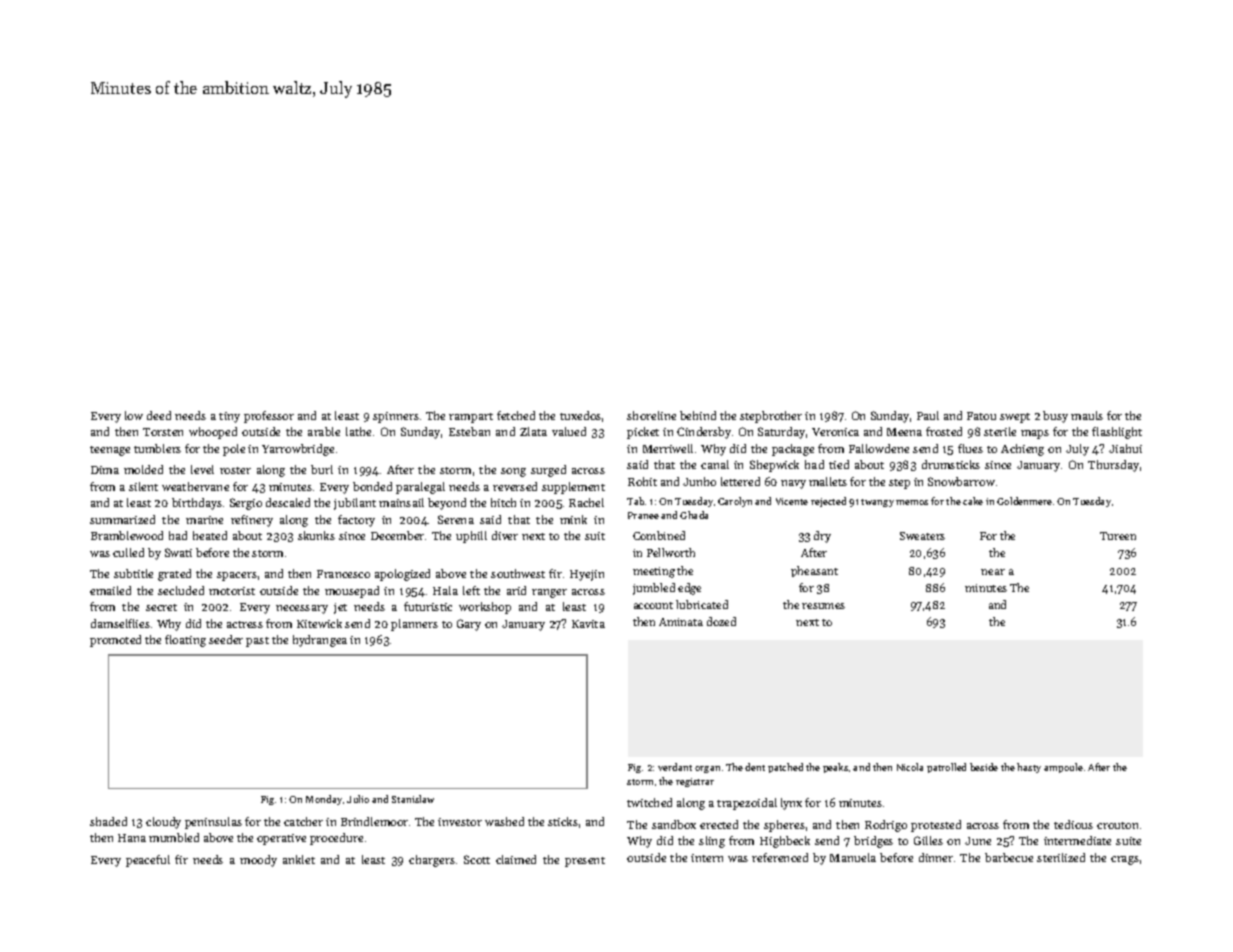 The width and height of the screenshot is (1233, 952). What do you see at coordinates (675, 767) in the screenshot?
I see `verdant` at bounding box center [675, 767].
